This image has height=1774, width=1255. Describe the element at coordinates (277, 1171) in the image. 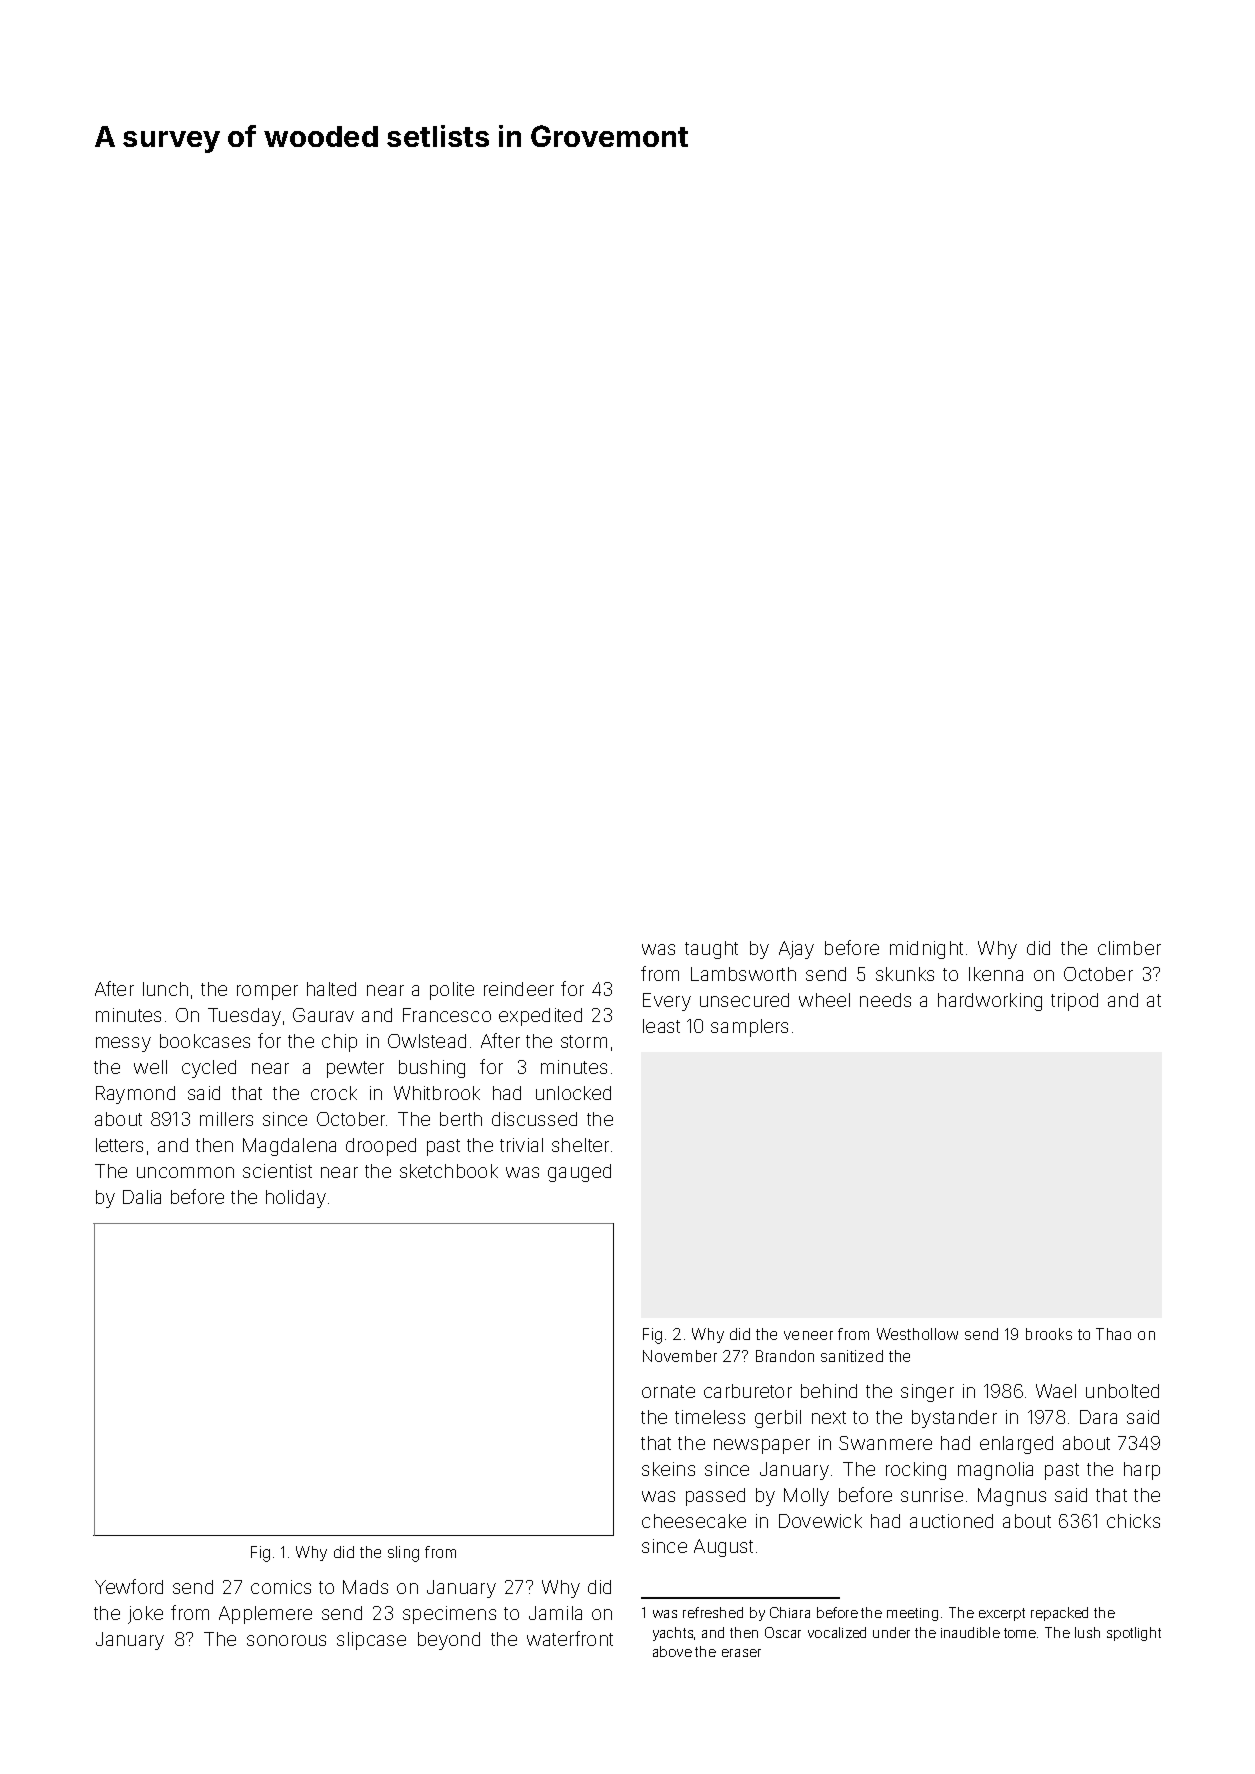

I see `scientist` at that location.
